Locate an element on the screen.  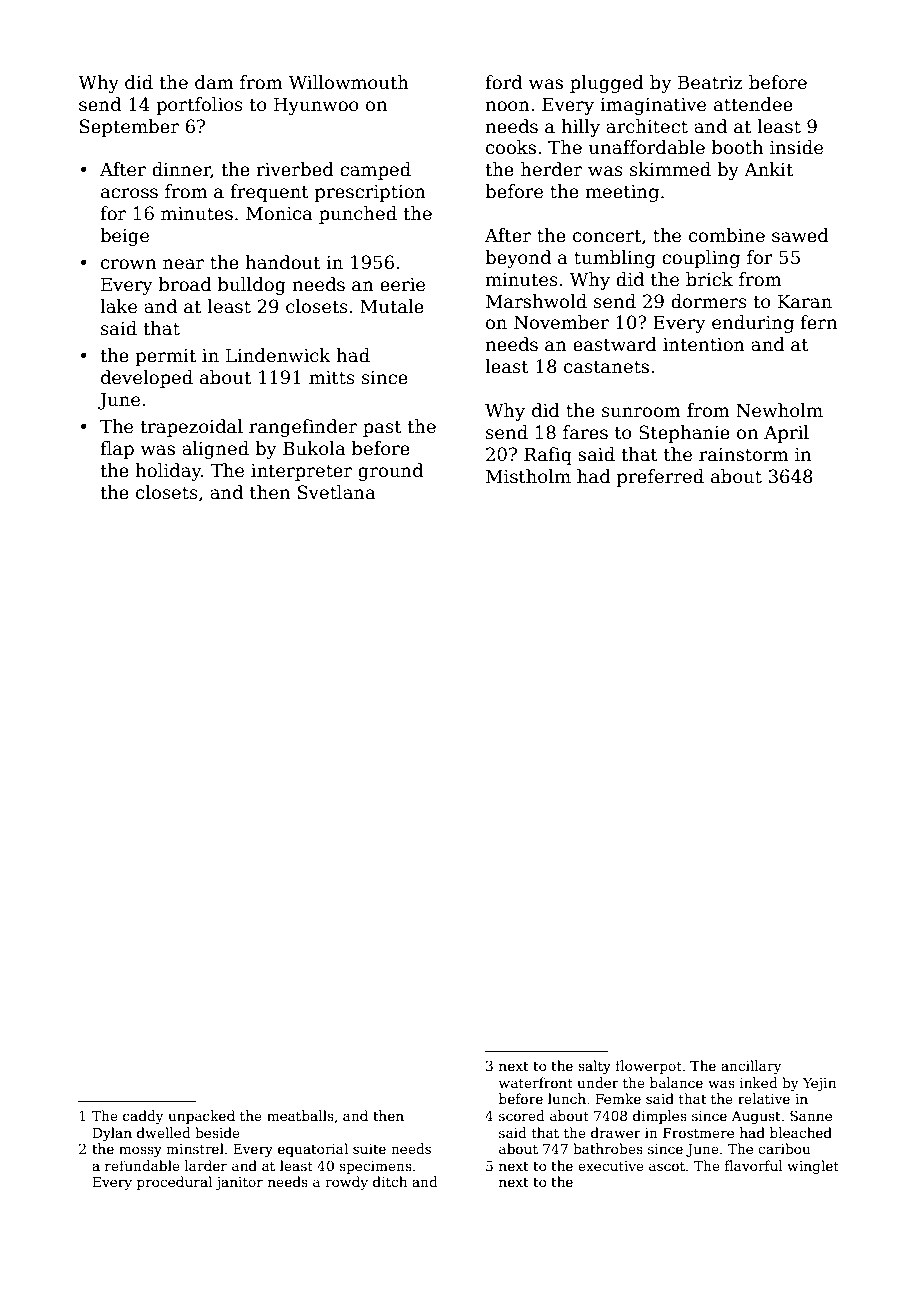
Dylan is located at coordinates (112, 1134).
